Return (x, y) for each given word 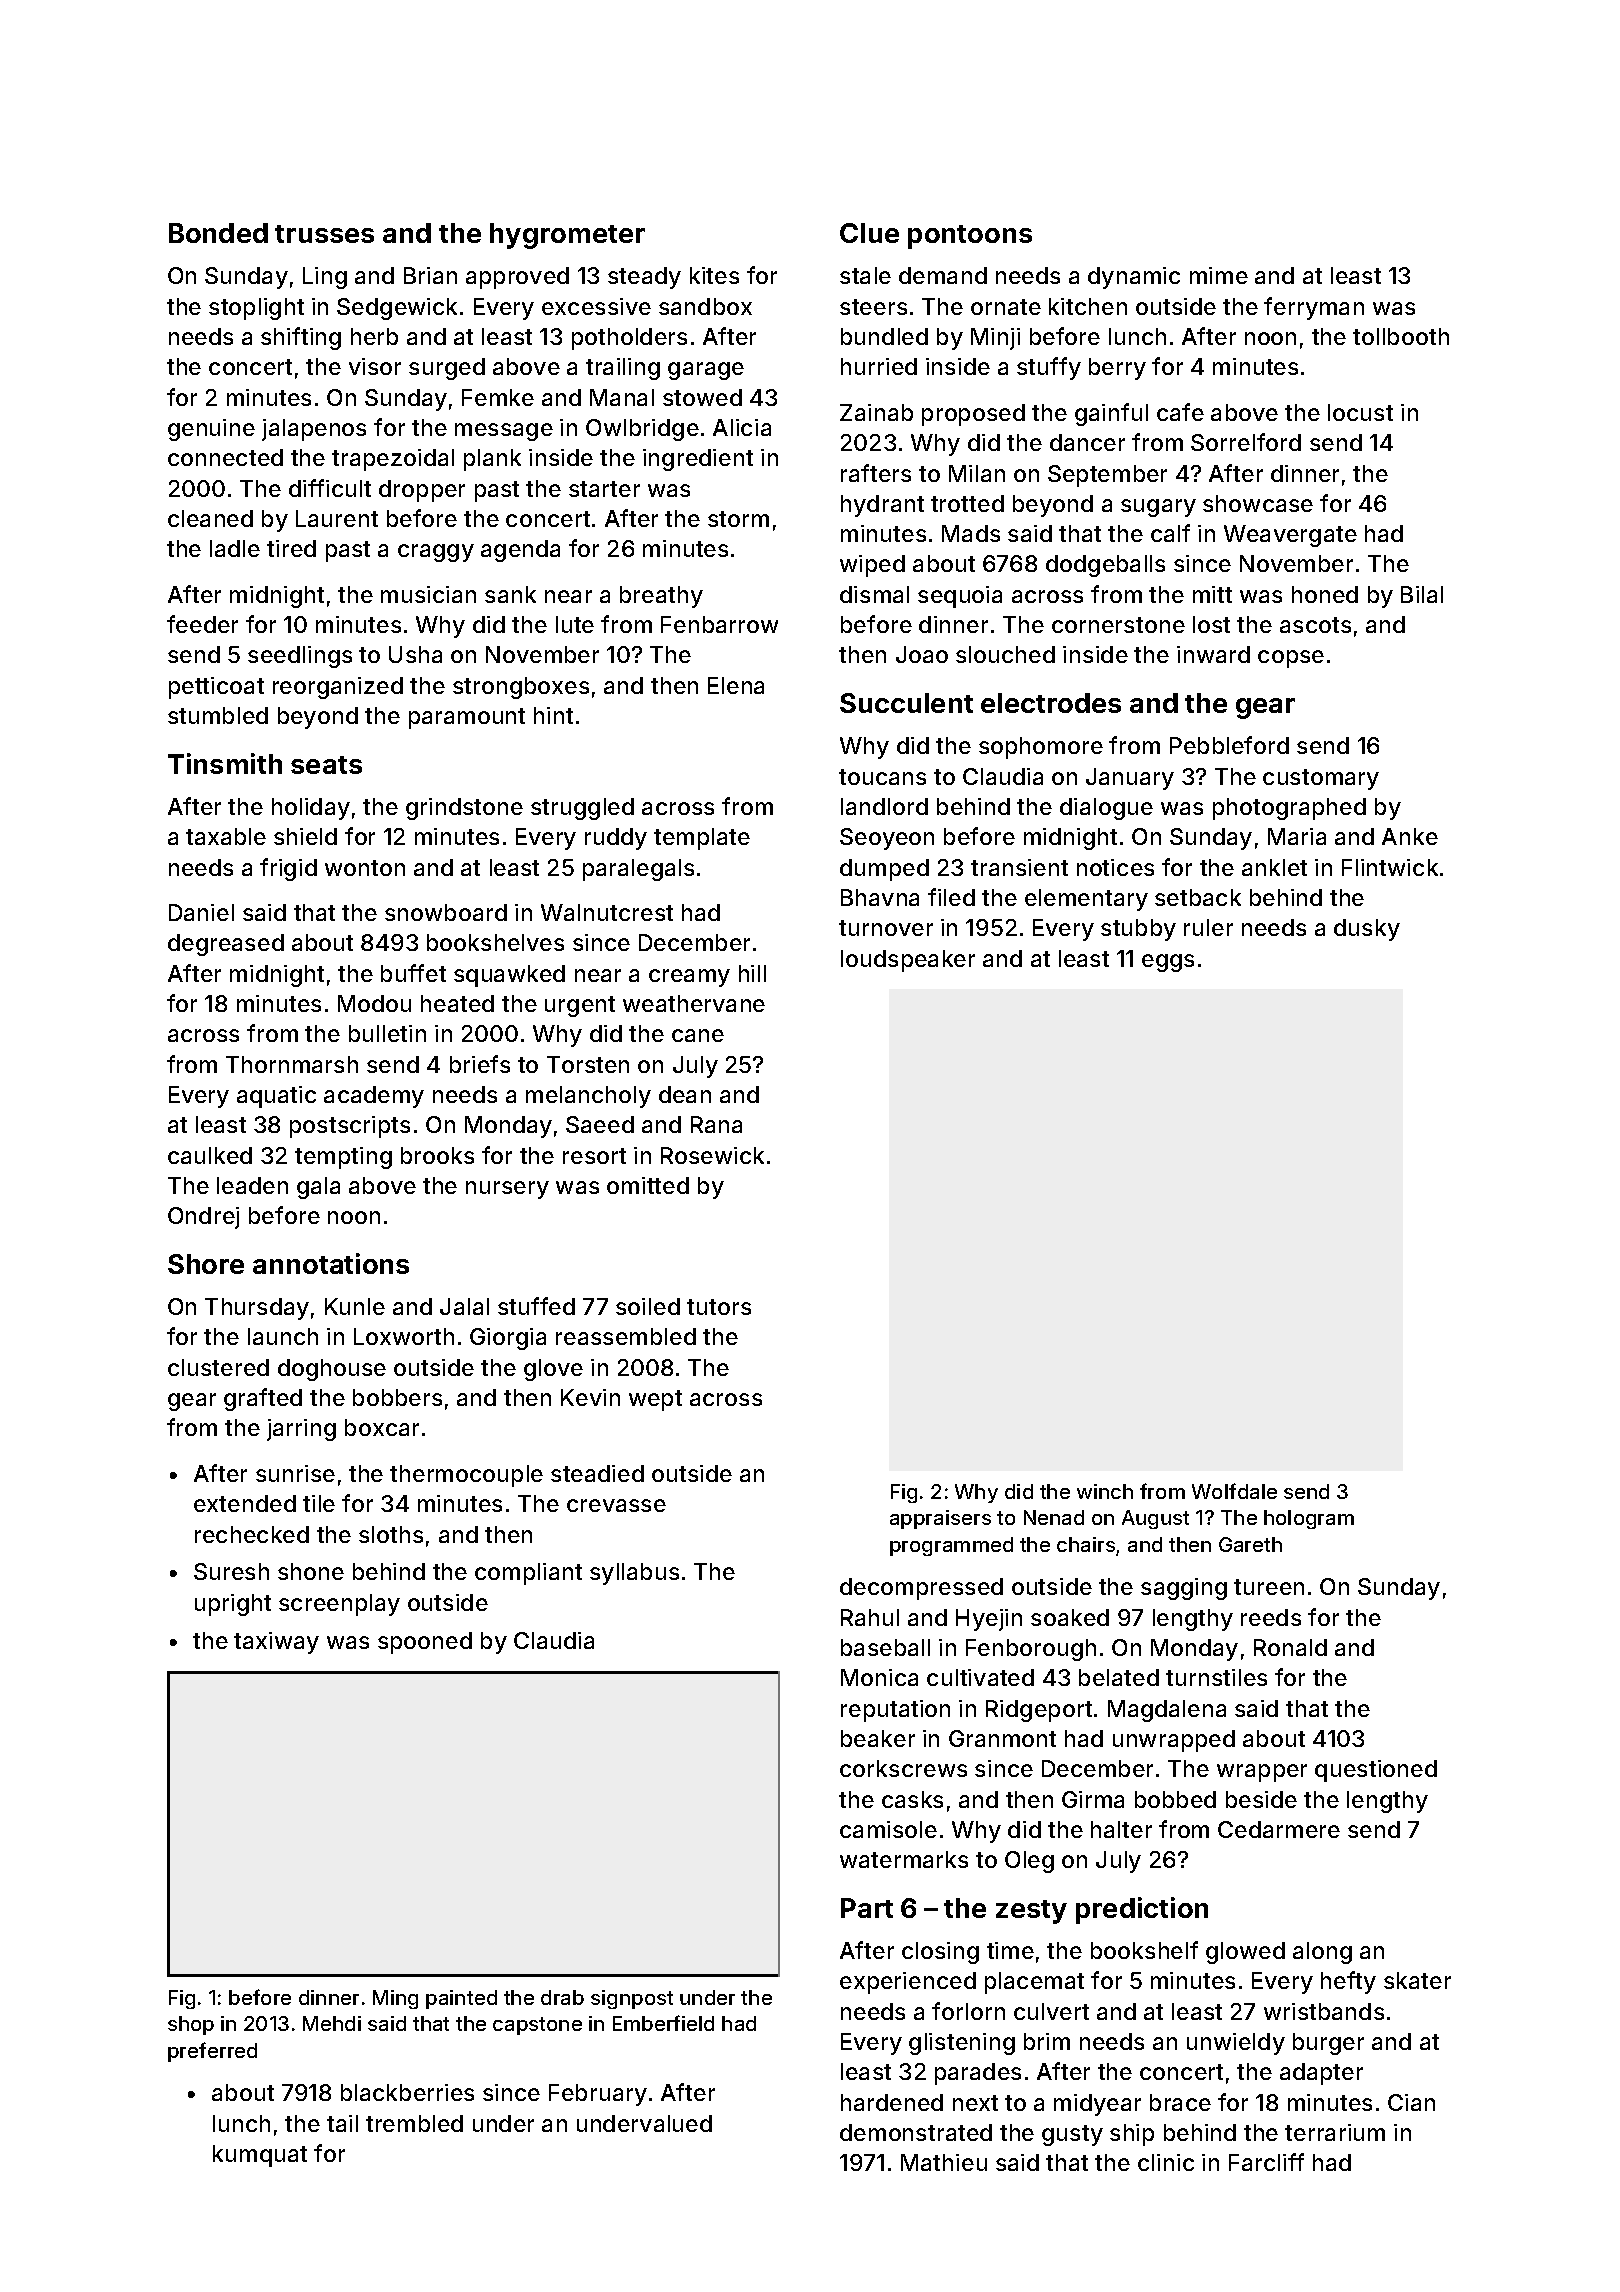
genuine (211, 430)
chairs (1086, 1544)
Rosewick (712, 1155)
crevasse (616, 1505)
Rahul (870, 1617)
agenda (520, 551)
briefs (480, 1064)
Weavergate (1290, 536)
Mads (971, 533)
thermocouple (466, 1476)
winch (1105, 1491)
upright (233, 1605)
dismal (874, 594)
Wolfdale (1234, 1491)
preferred (212, 2052)
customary (1321, 779)
